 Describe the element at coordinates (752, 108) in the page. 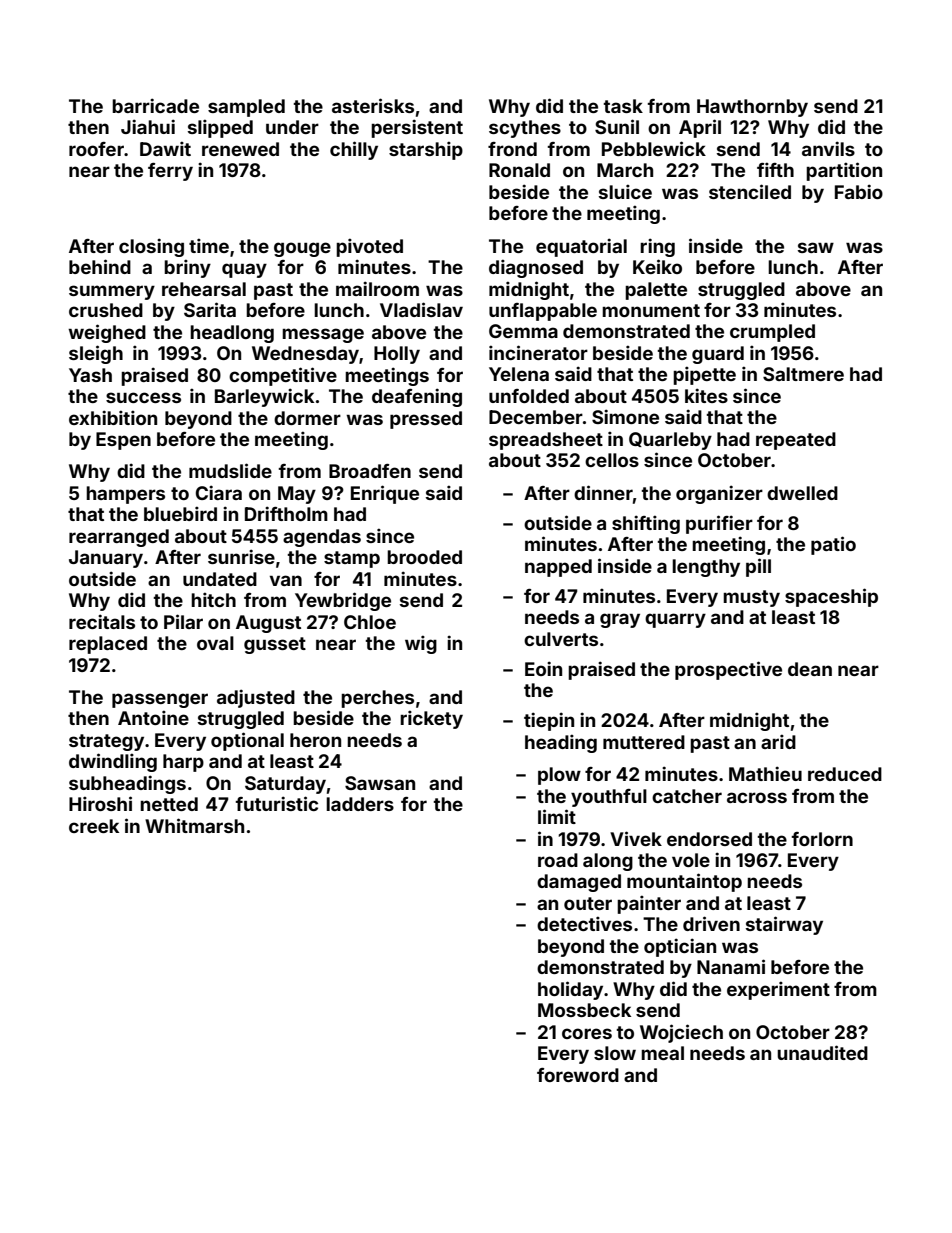

I see `Hawthornby` at that location.
